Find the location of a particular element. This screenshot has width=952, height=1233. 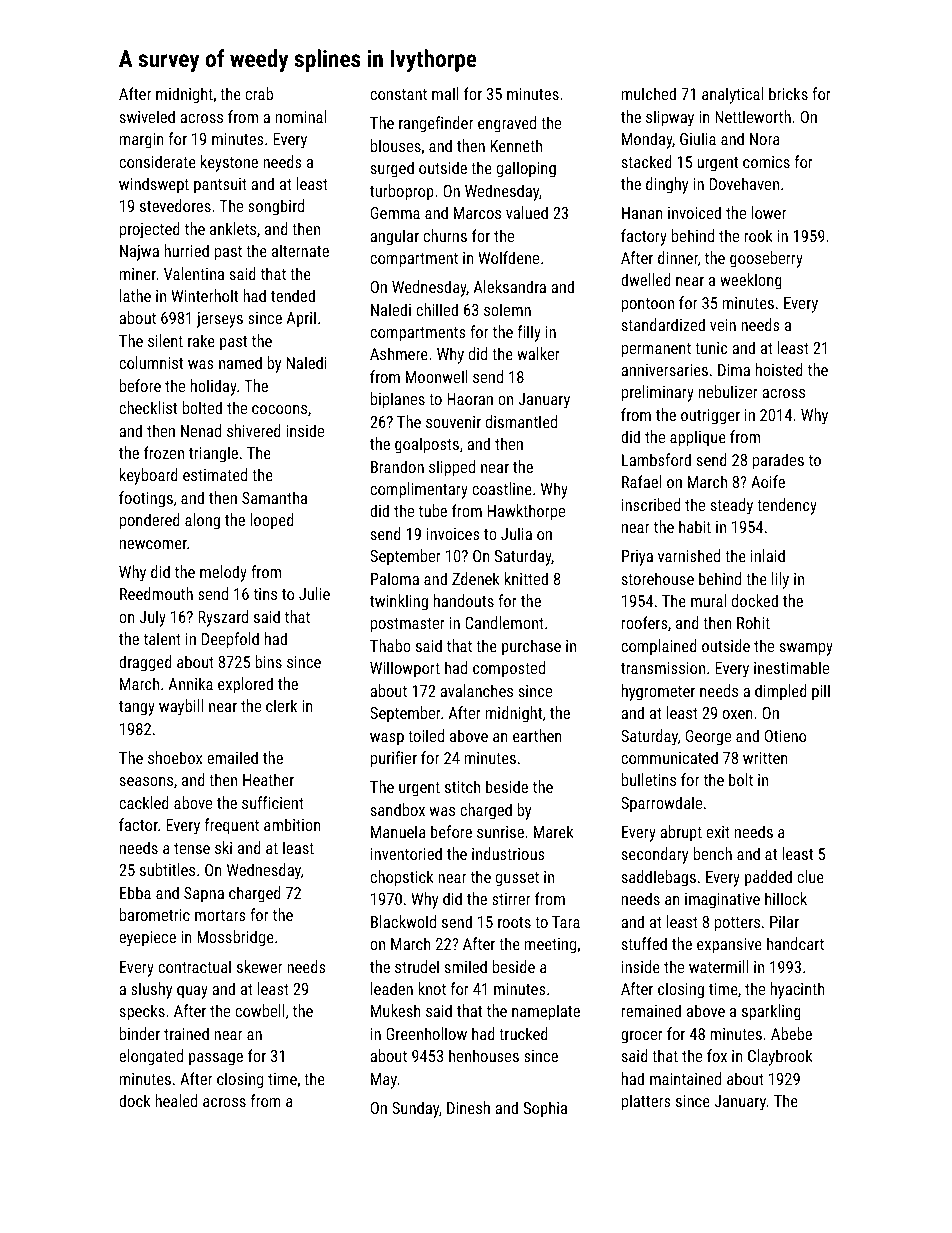

stitch is located at coordinates (462, 786).
